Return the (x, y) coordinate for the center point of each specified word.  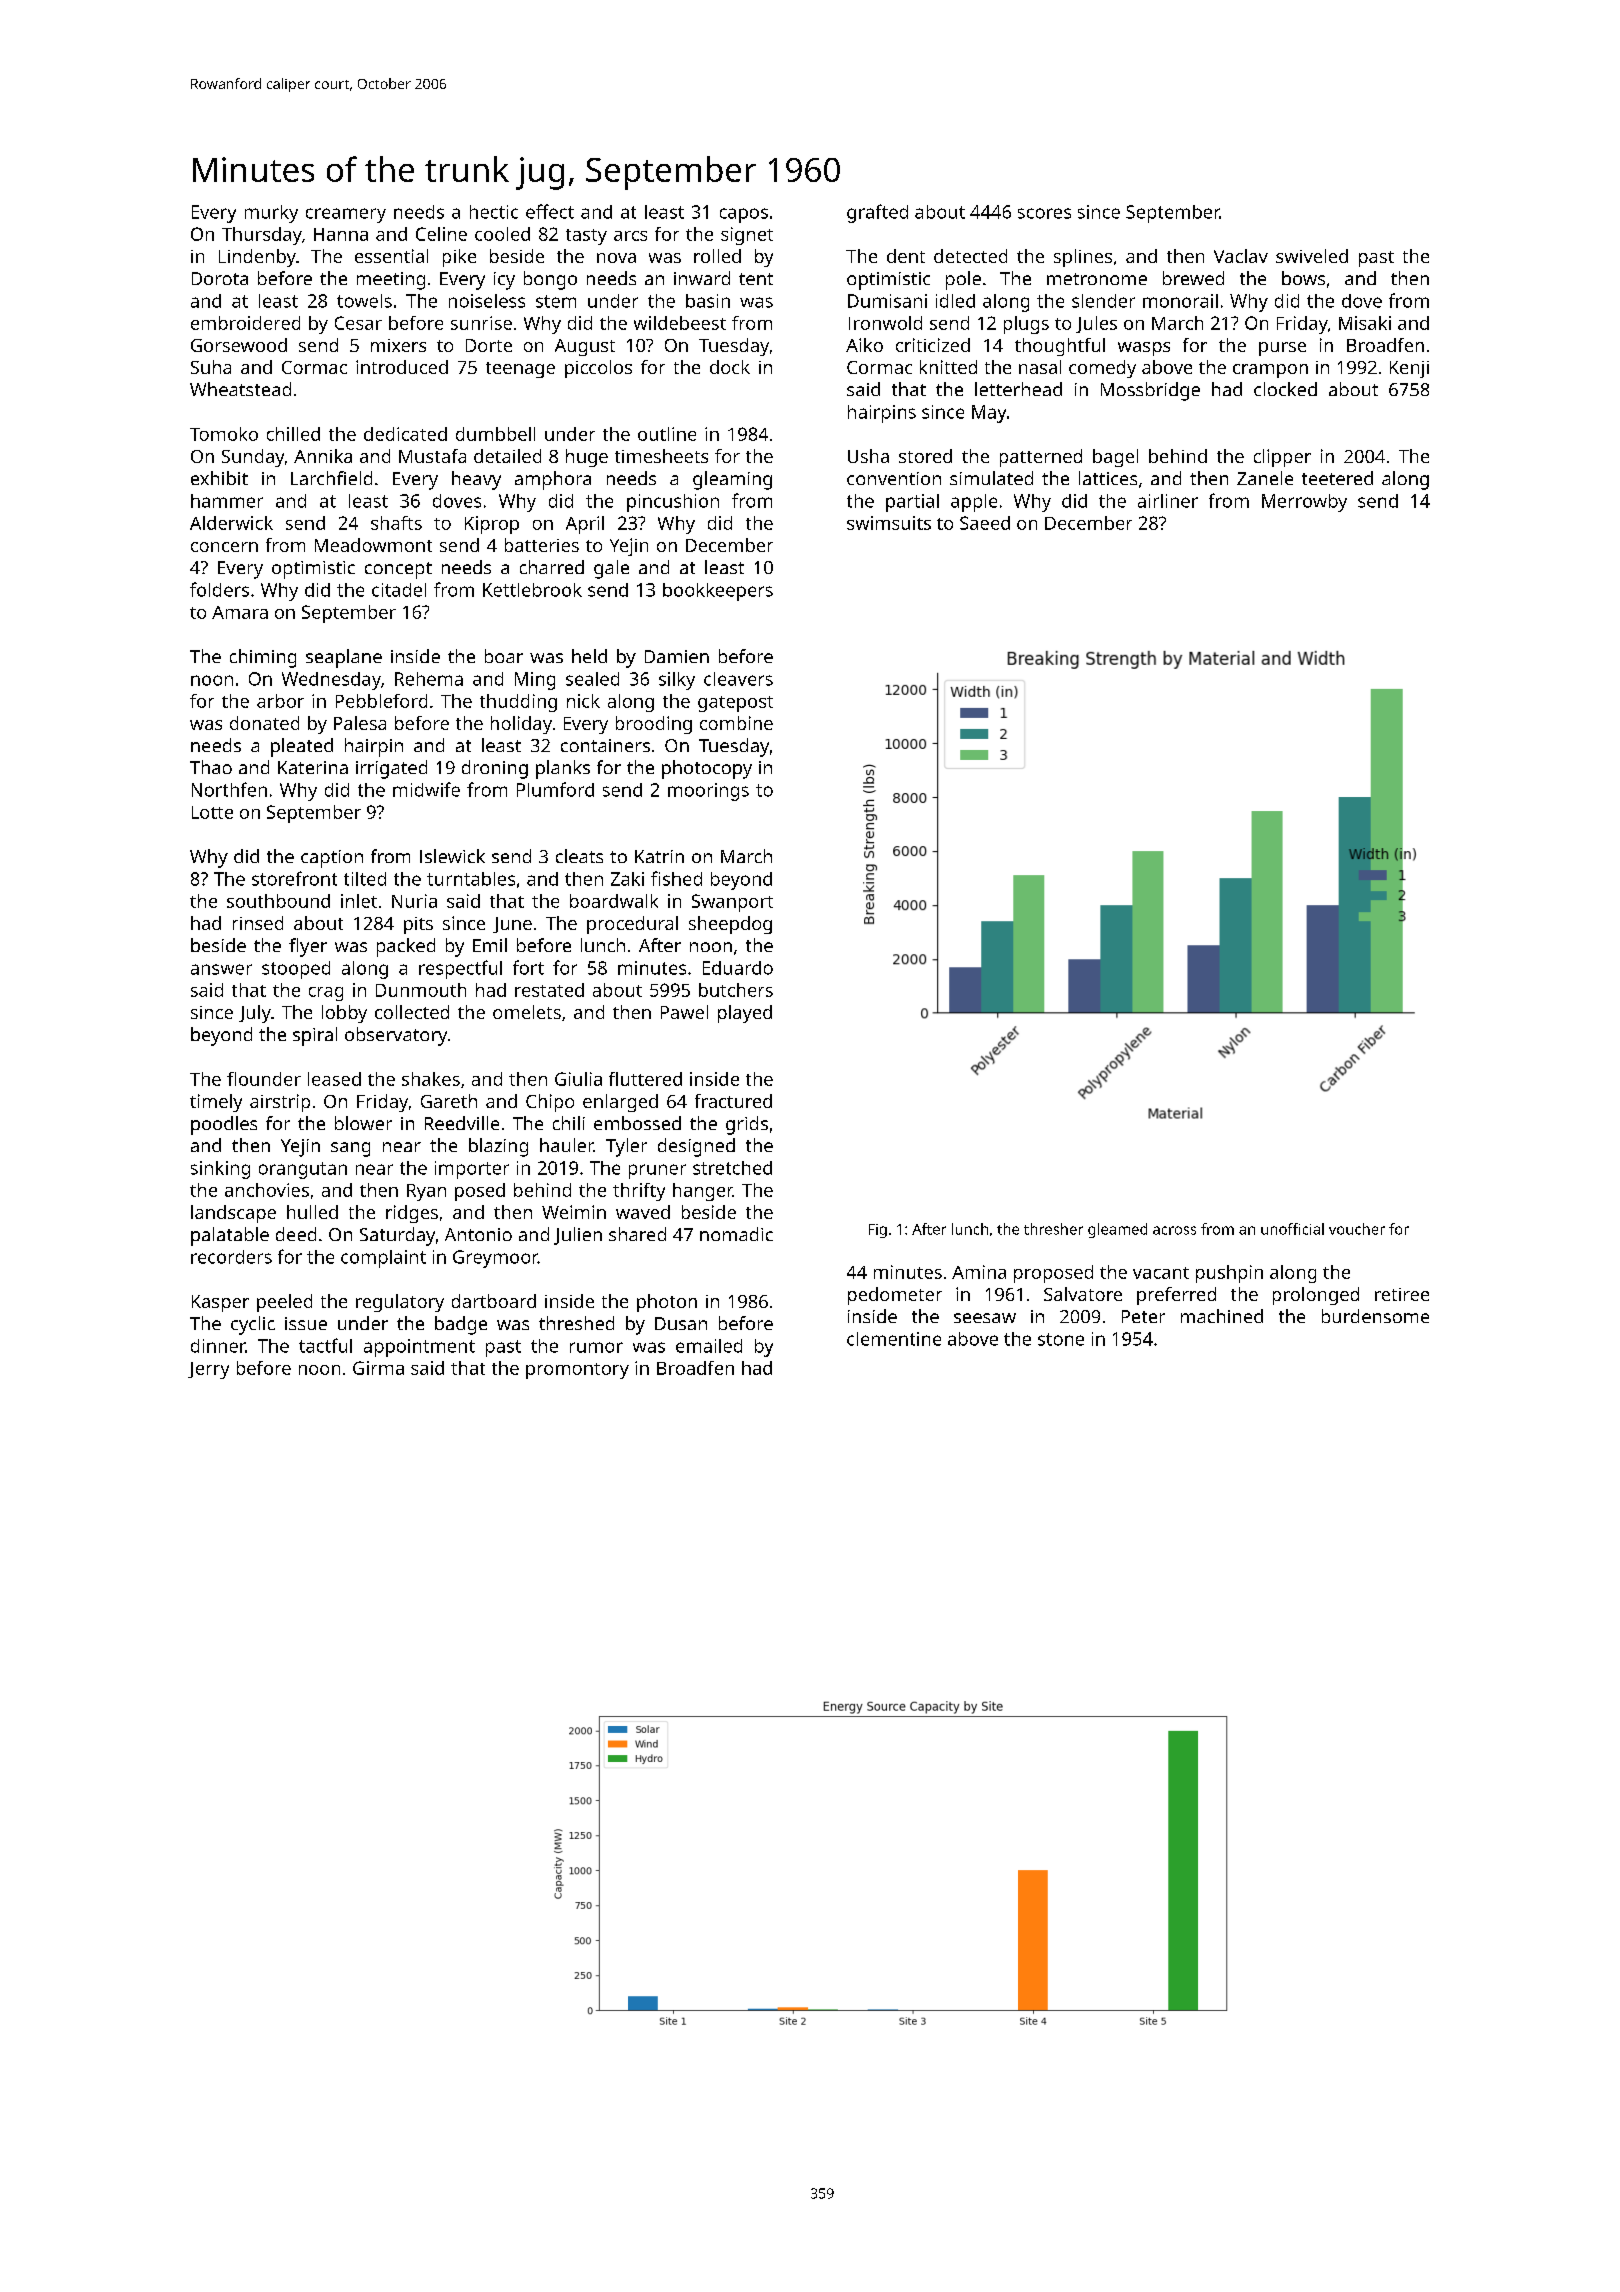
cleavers (738, 679)
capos (744, 215)
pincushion (673, 503)
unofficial (1292, 1229)
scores (1044, 213)
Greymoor (495, 1259)
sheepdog (730, 925)
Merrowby (1304, 503)
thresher (1053, 1229)
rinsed (258, 923)
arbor (280, 701)
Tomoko (224, 434)
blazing (498, 1147)
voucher (1357, 1229)
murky (271, 214)
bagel (1115, 458)
